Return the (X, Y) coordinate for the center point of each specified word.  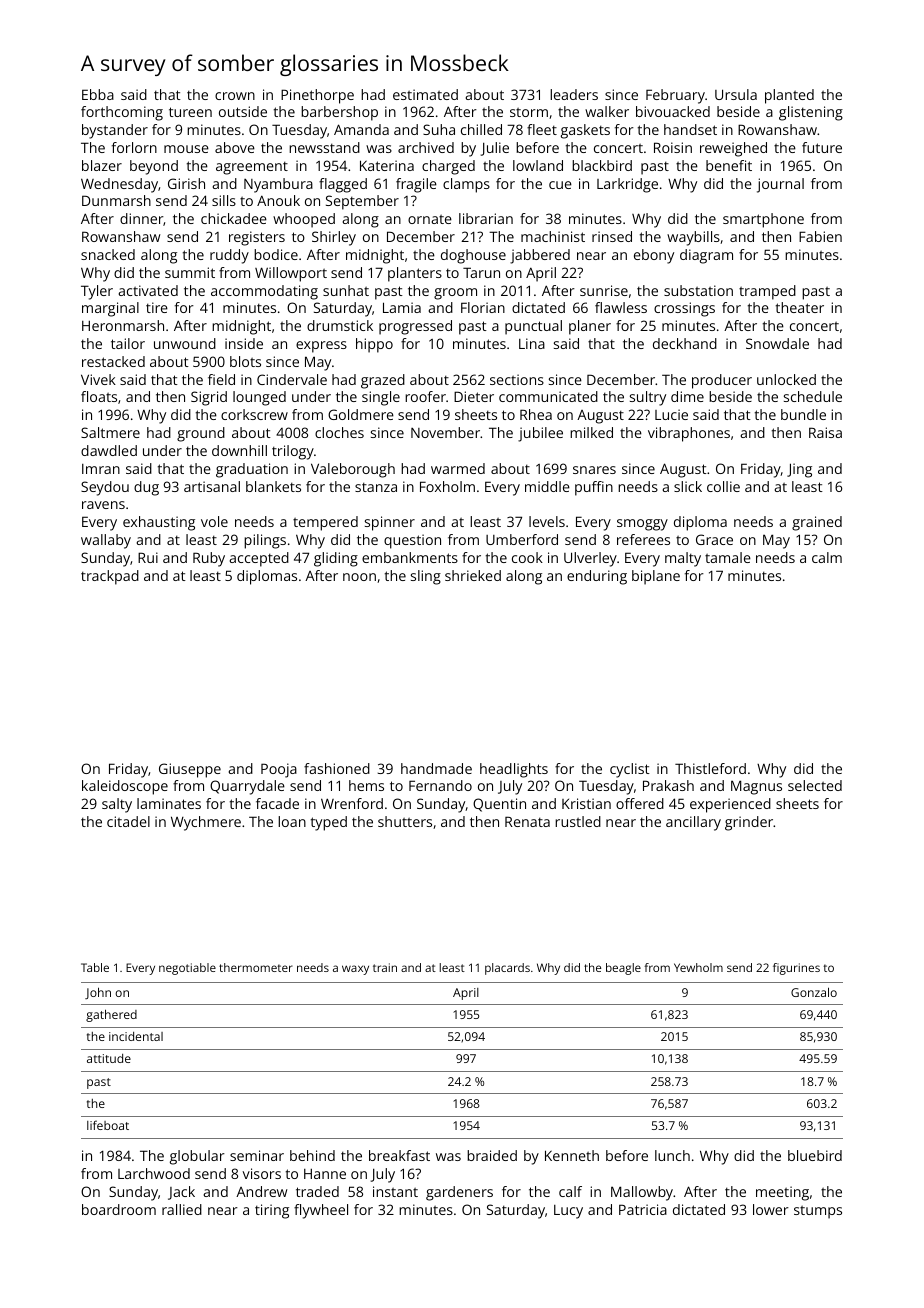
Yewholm (698, 967)
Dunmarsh (116, 200)
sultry (648, 398)
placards (507, 969)
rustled (578, 821)
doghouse (473, 256)
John (98, 993)
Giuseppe (190, 770)
